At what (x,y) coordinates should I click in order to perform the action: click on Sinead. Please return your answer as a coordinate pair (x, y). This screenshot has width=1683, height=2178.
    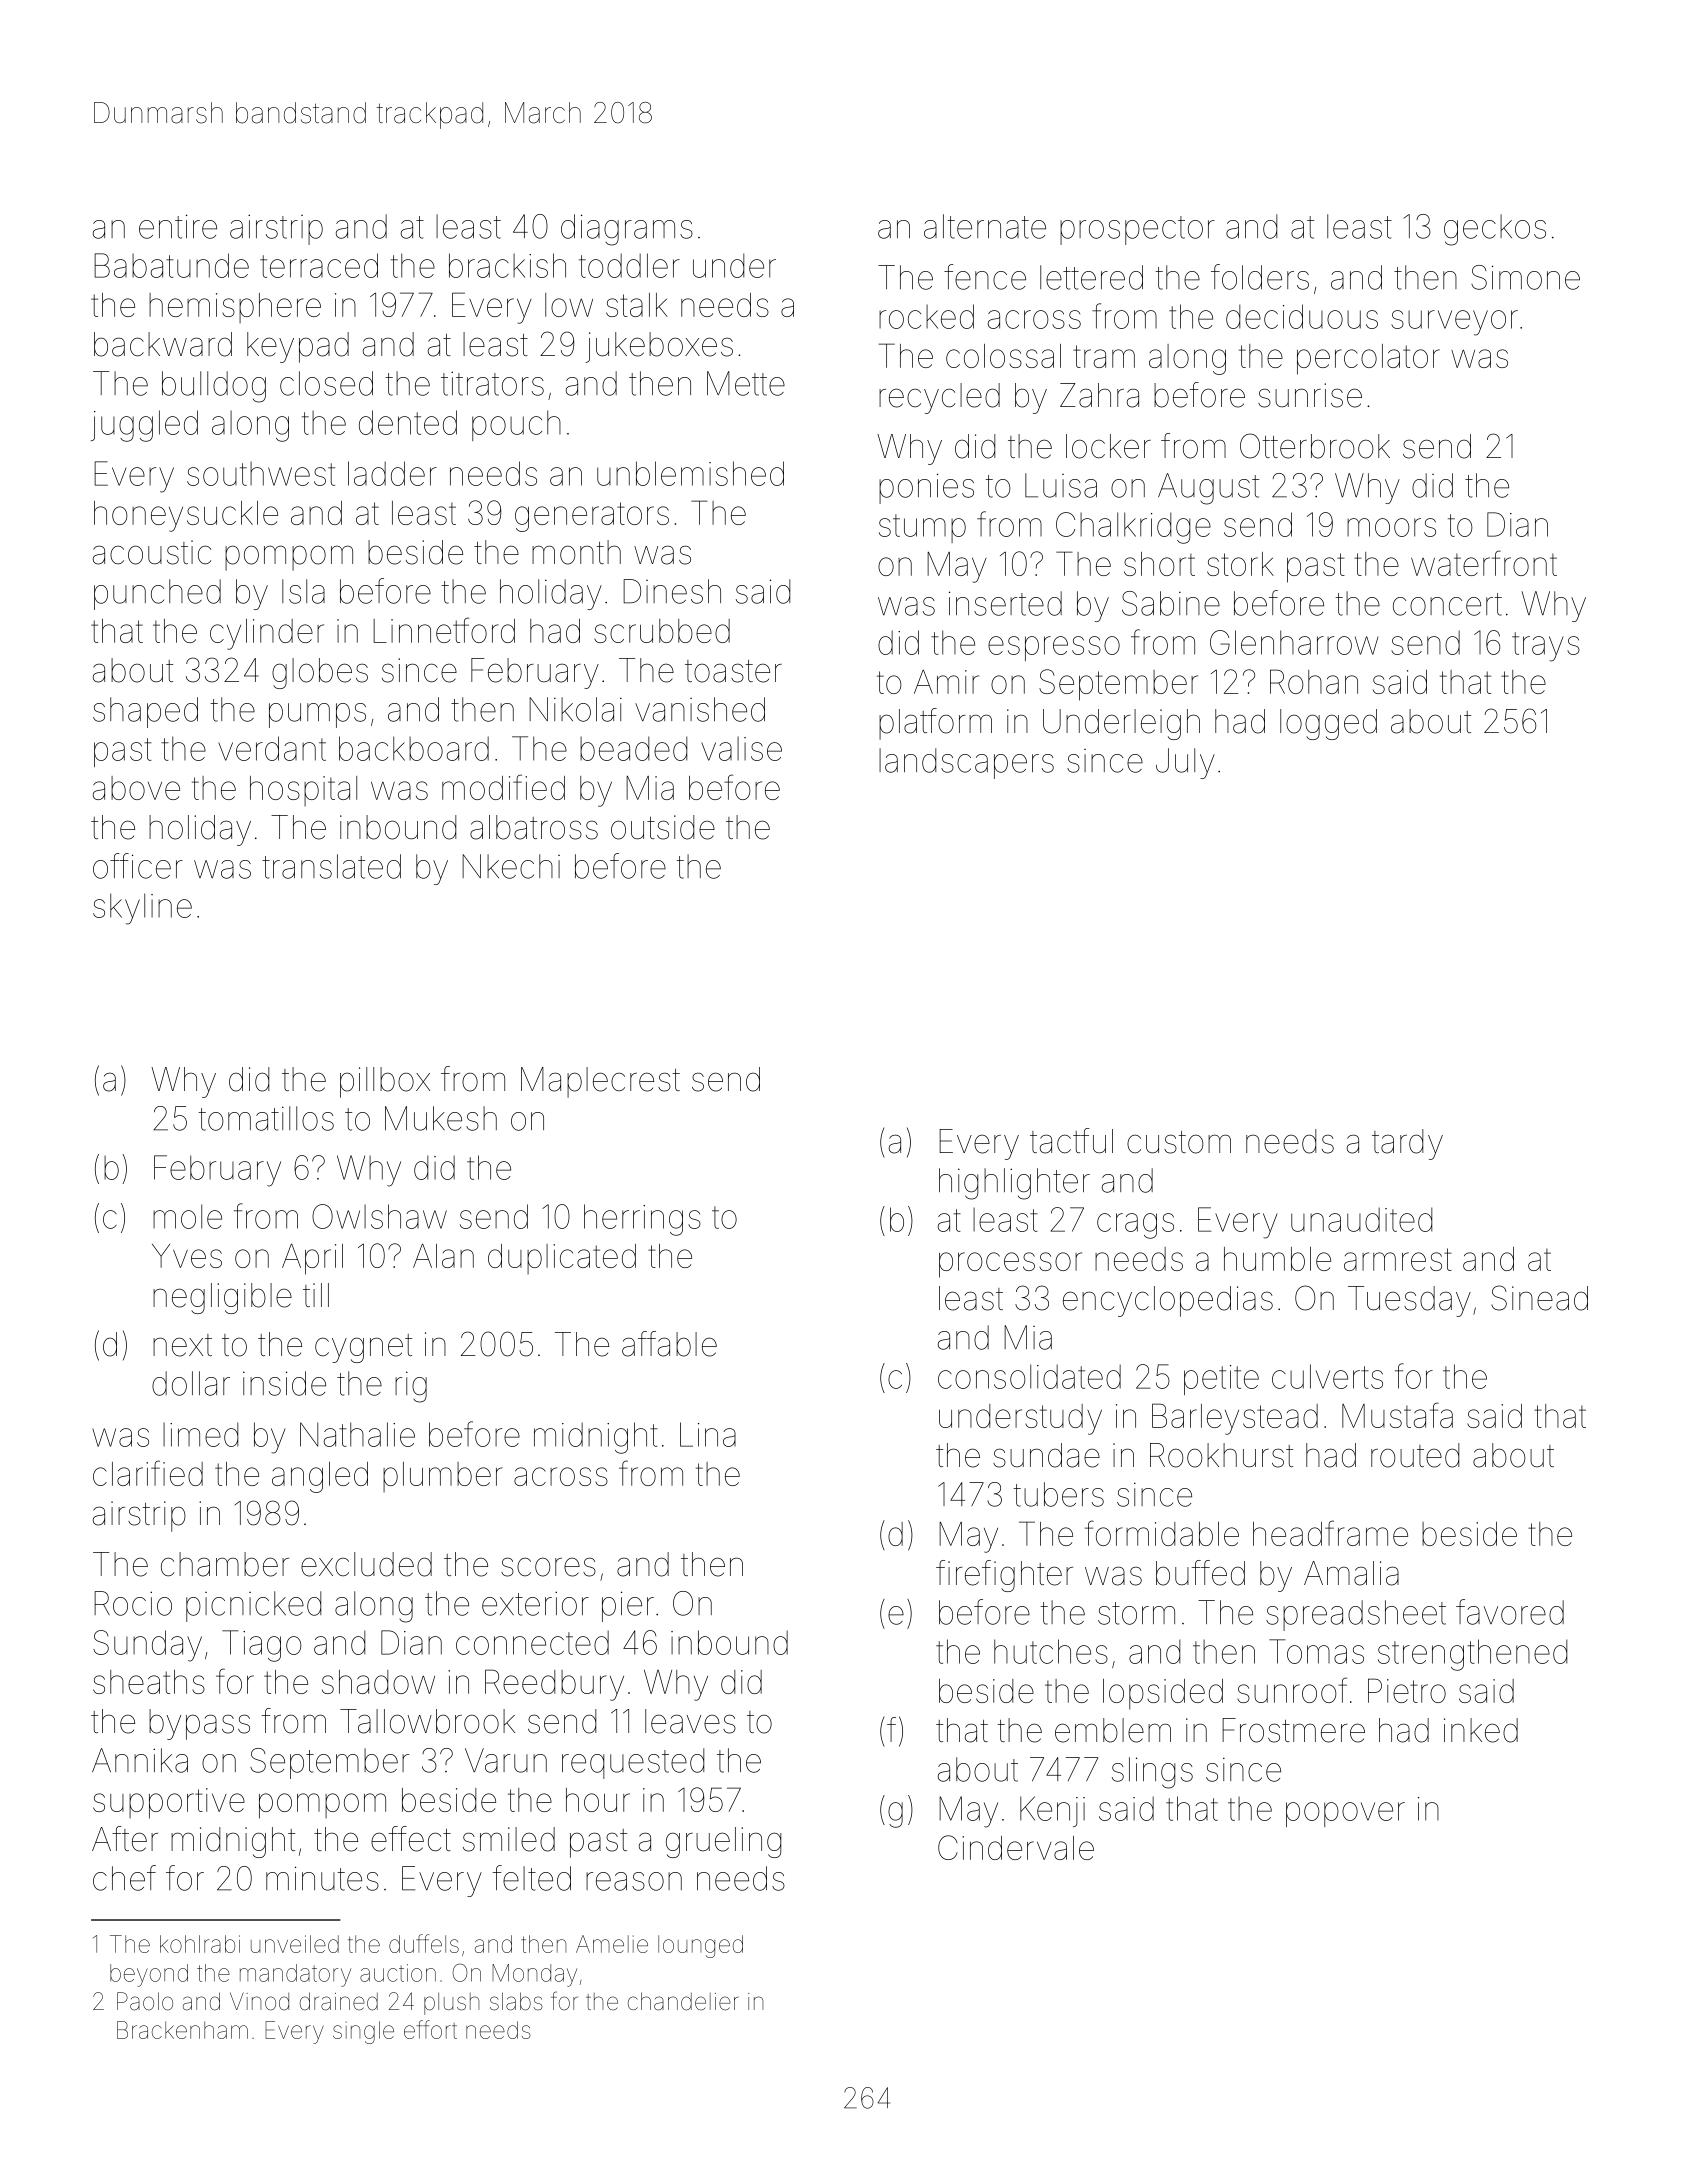
    Looking at the image, I should click on (1539, 1298).
